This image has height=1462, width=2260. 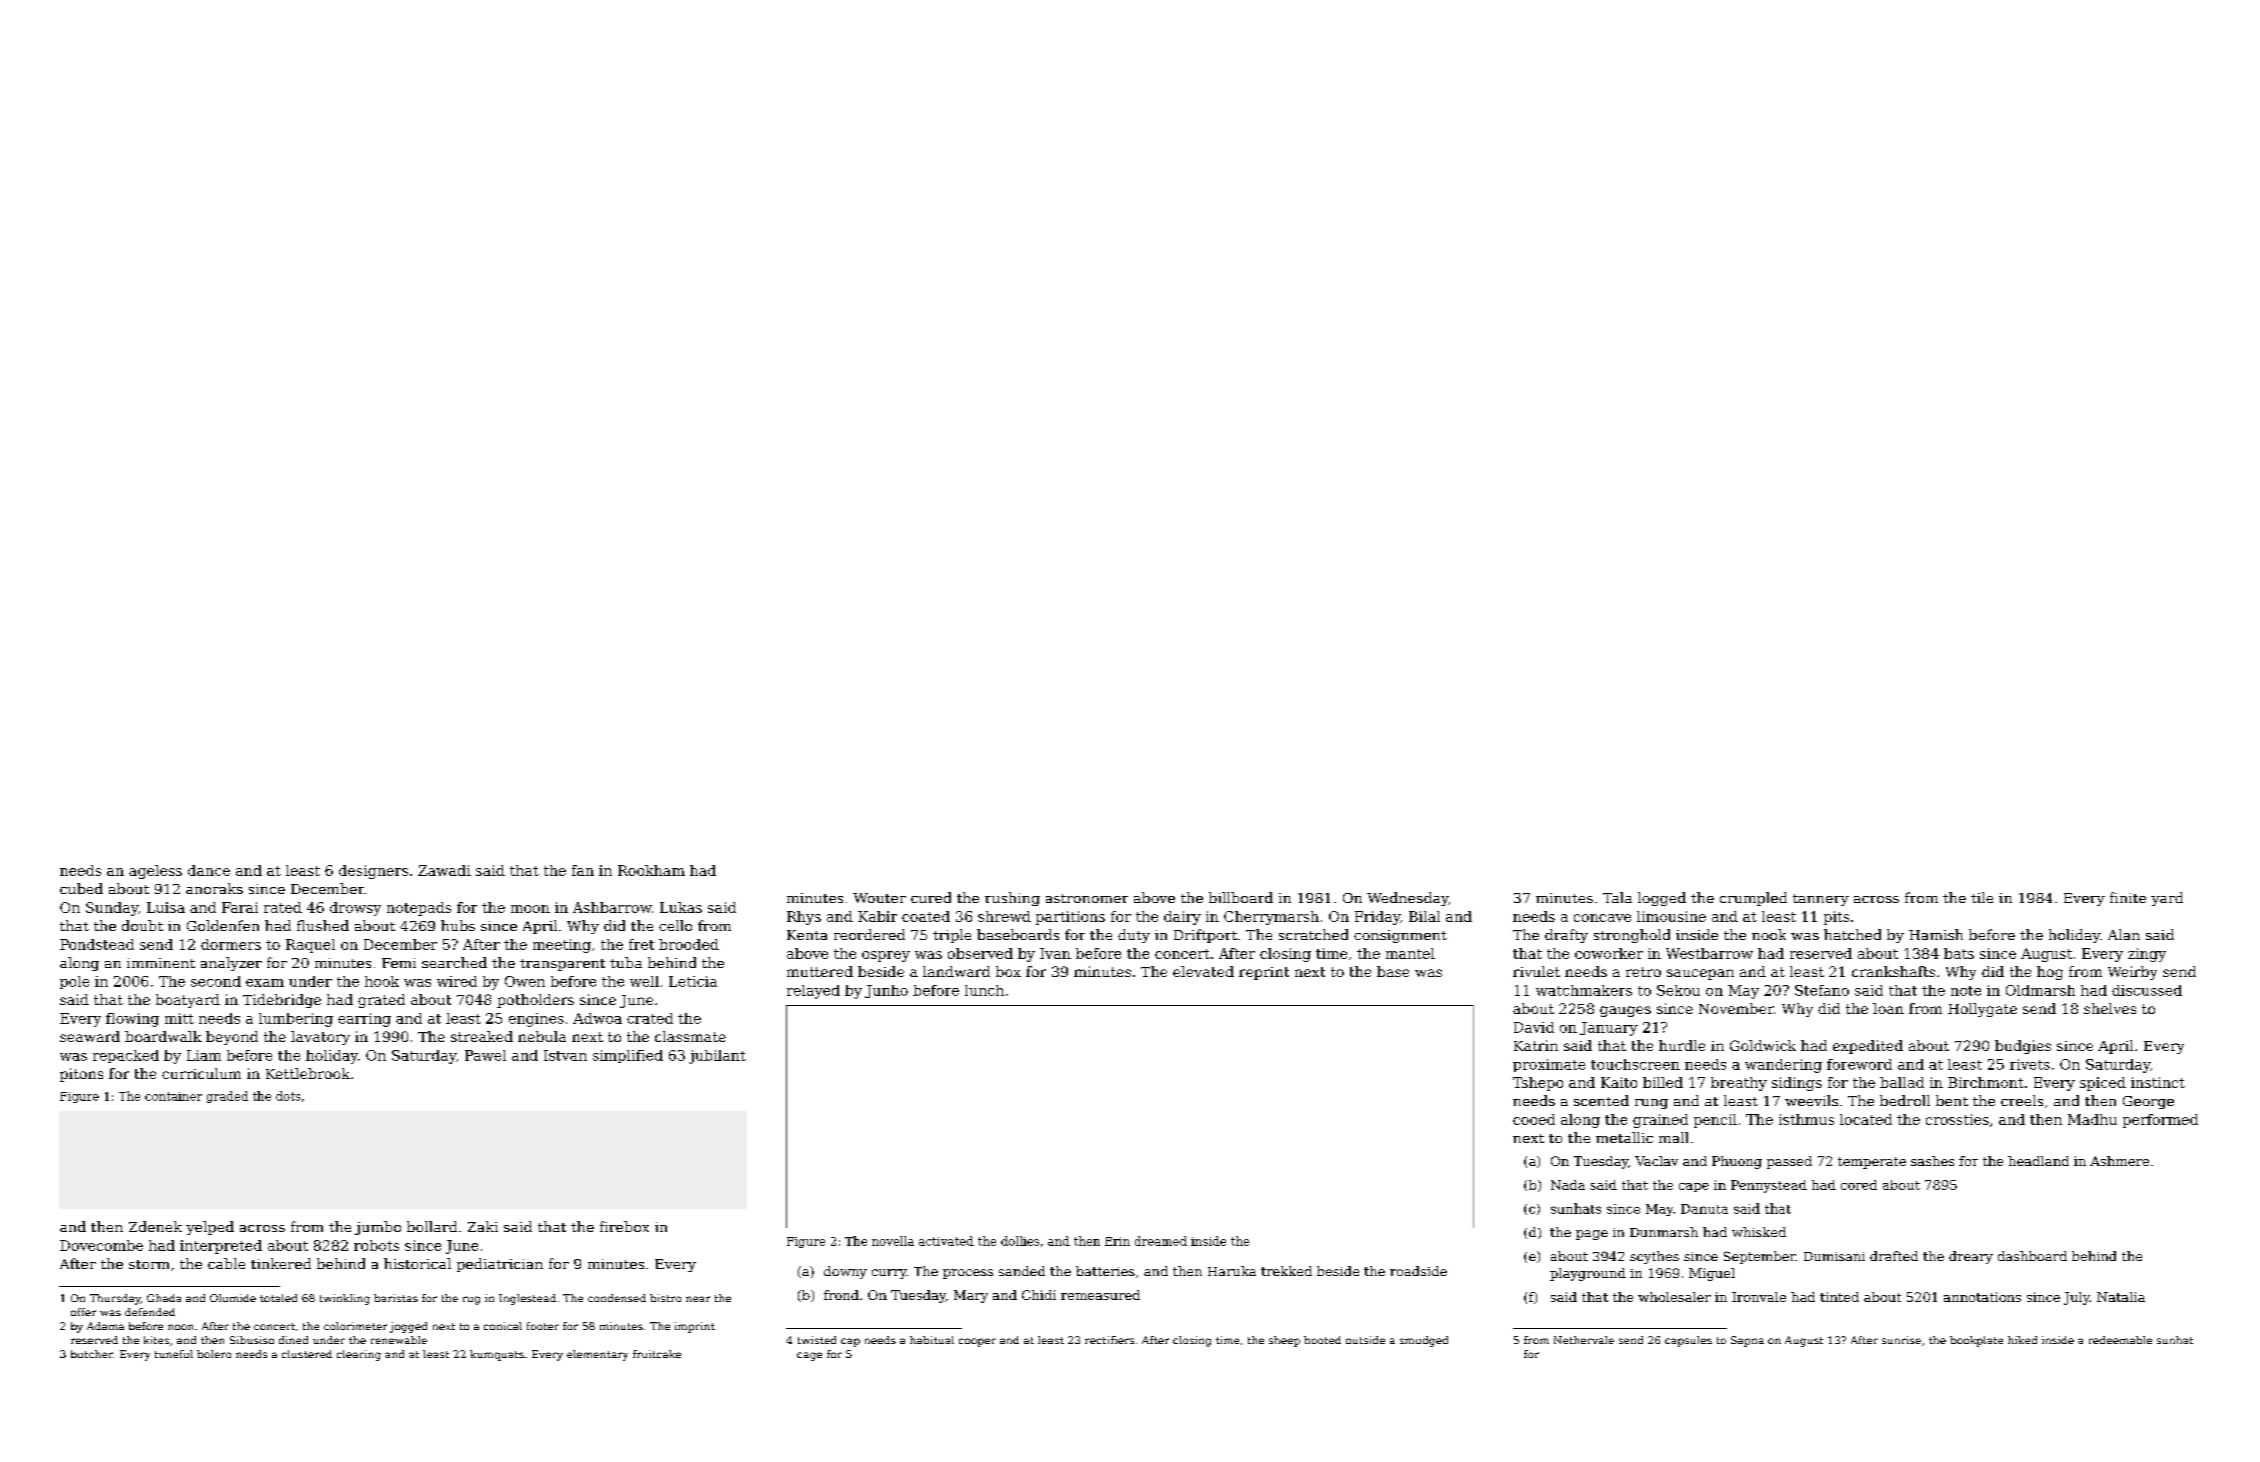 I want to click on Alan, so click(x=2124, y=934).
